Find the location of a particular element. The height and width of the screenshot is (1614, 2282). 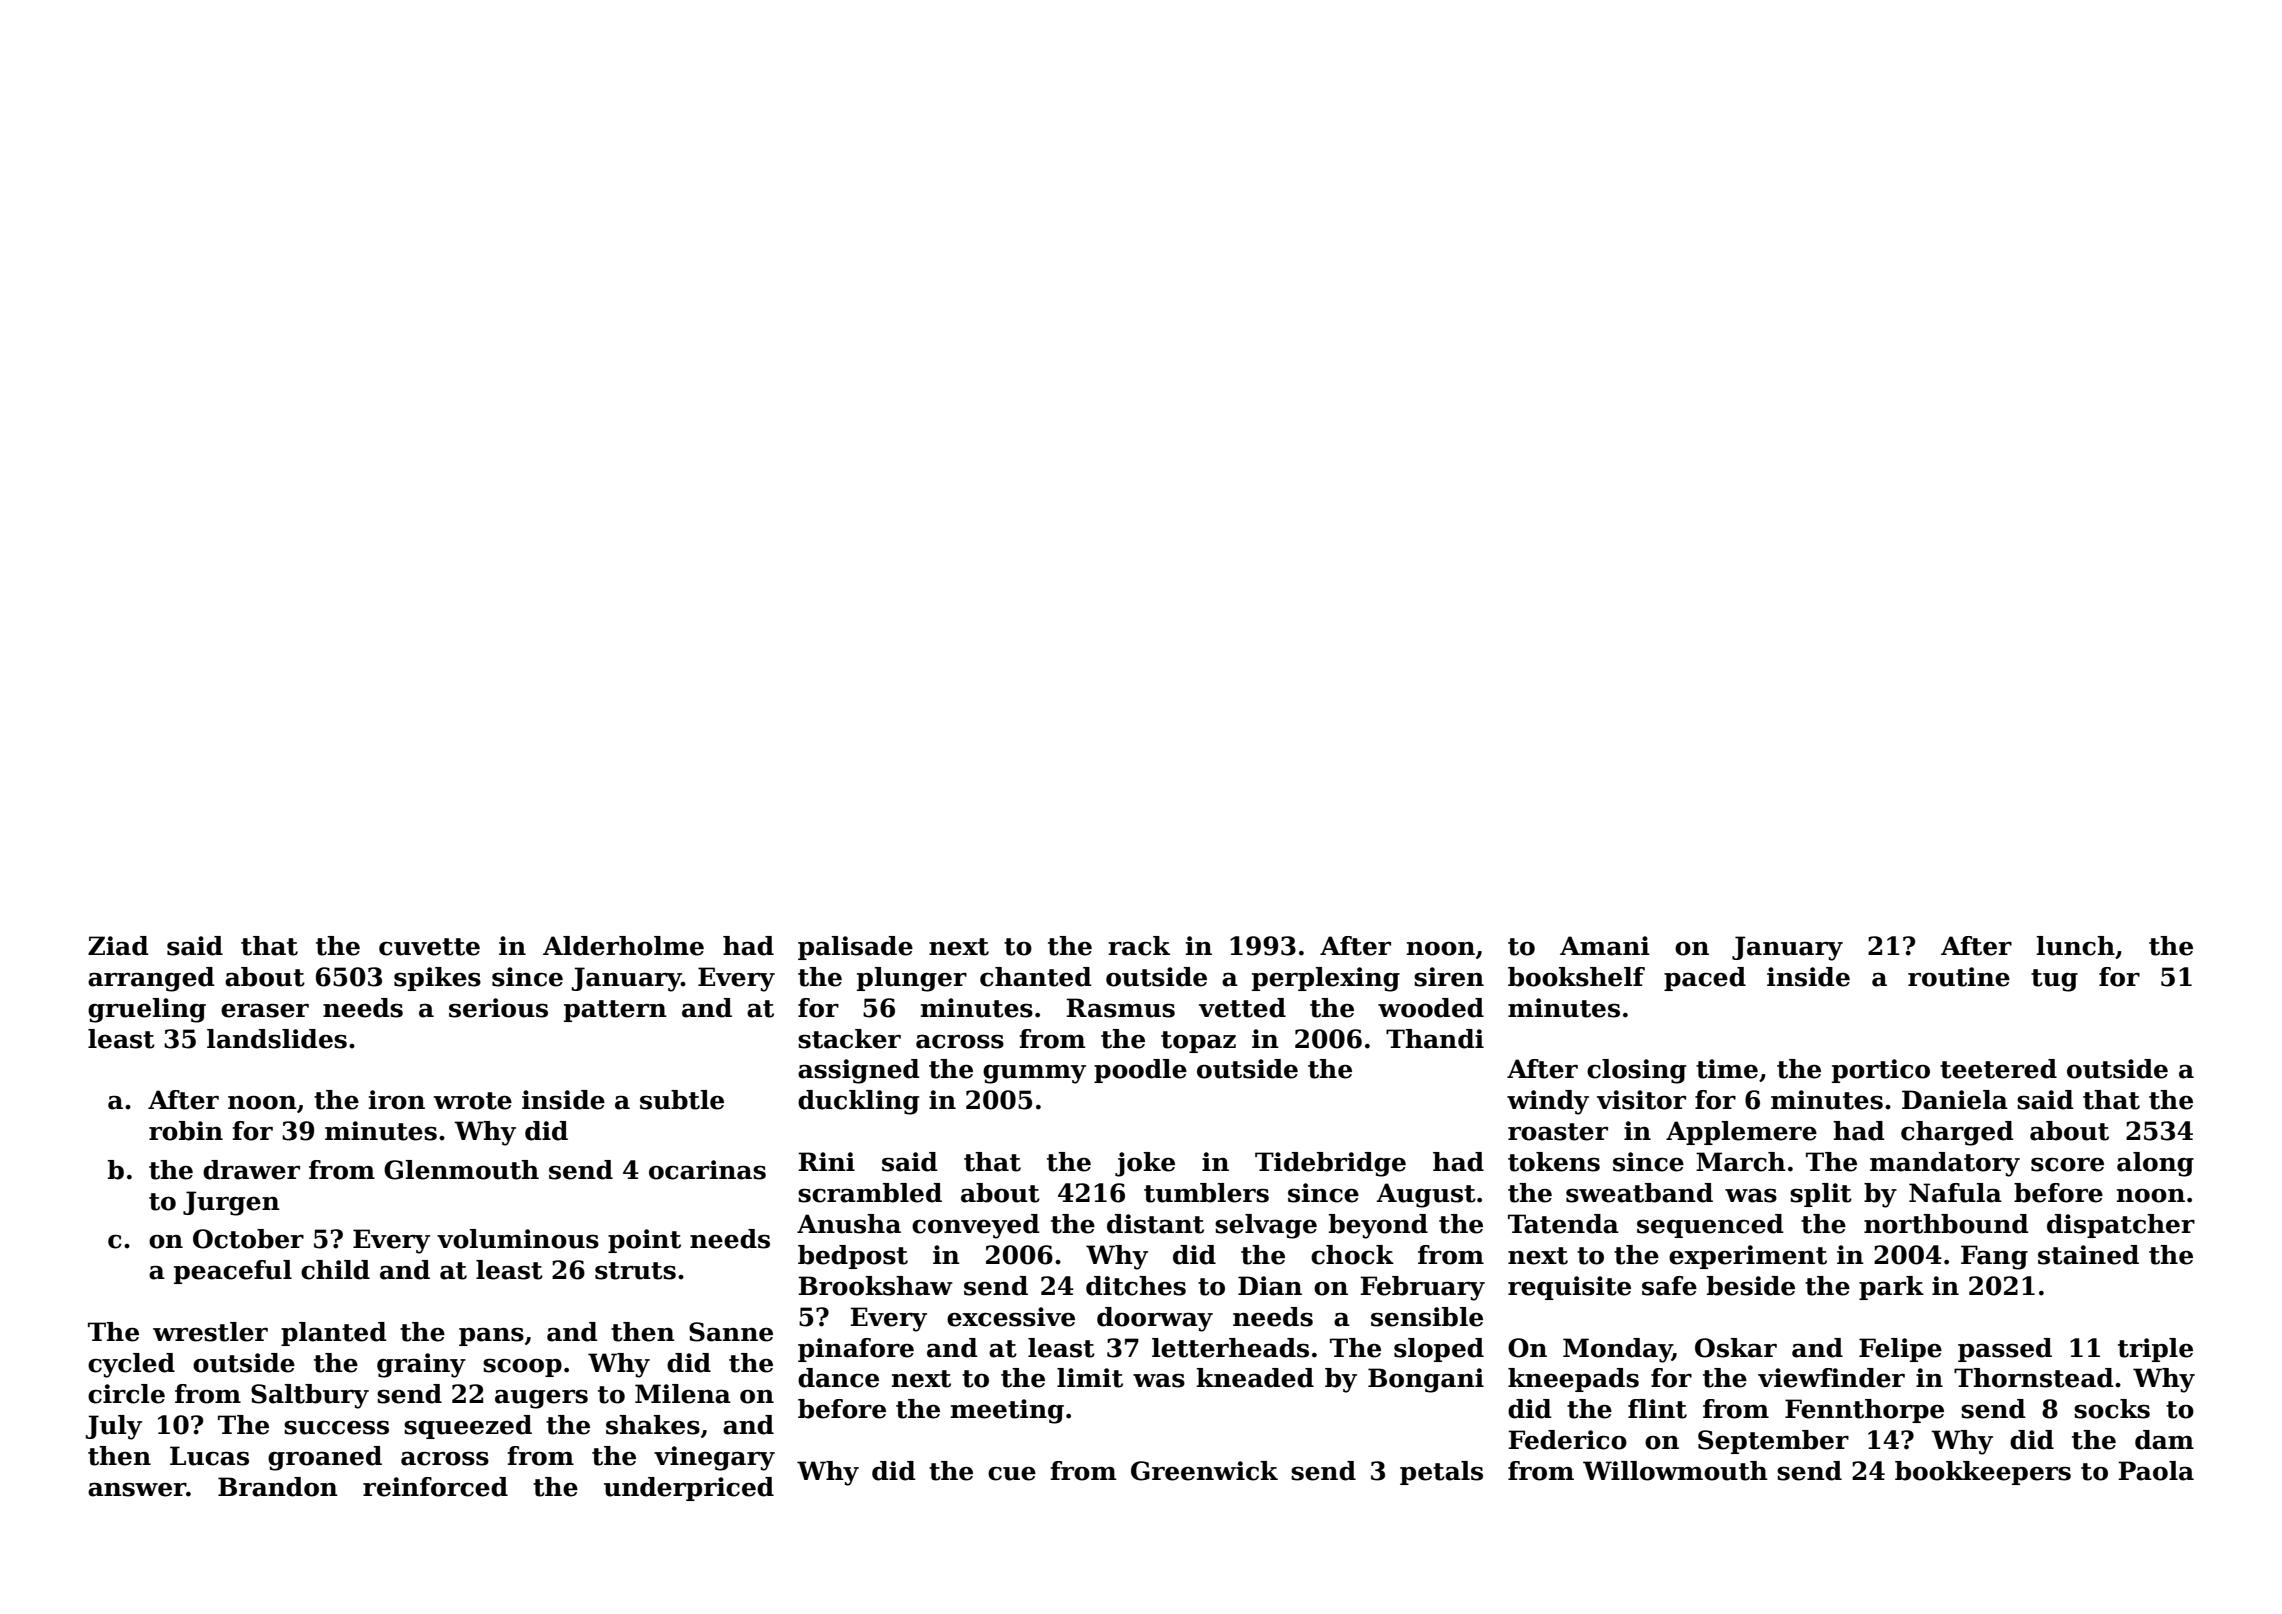

Thandi is located at coordinates (1435, 1039).
